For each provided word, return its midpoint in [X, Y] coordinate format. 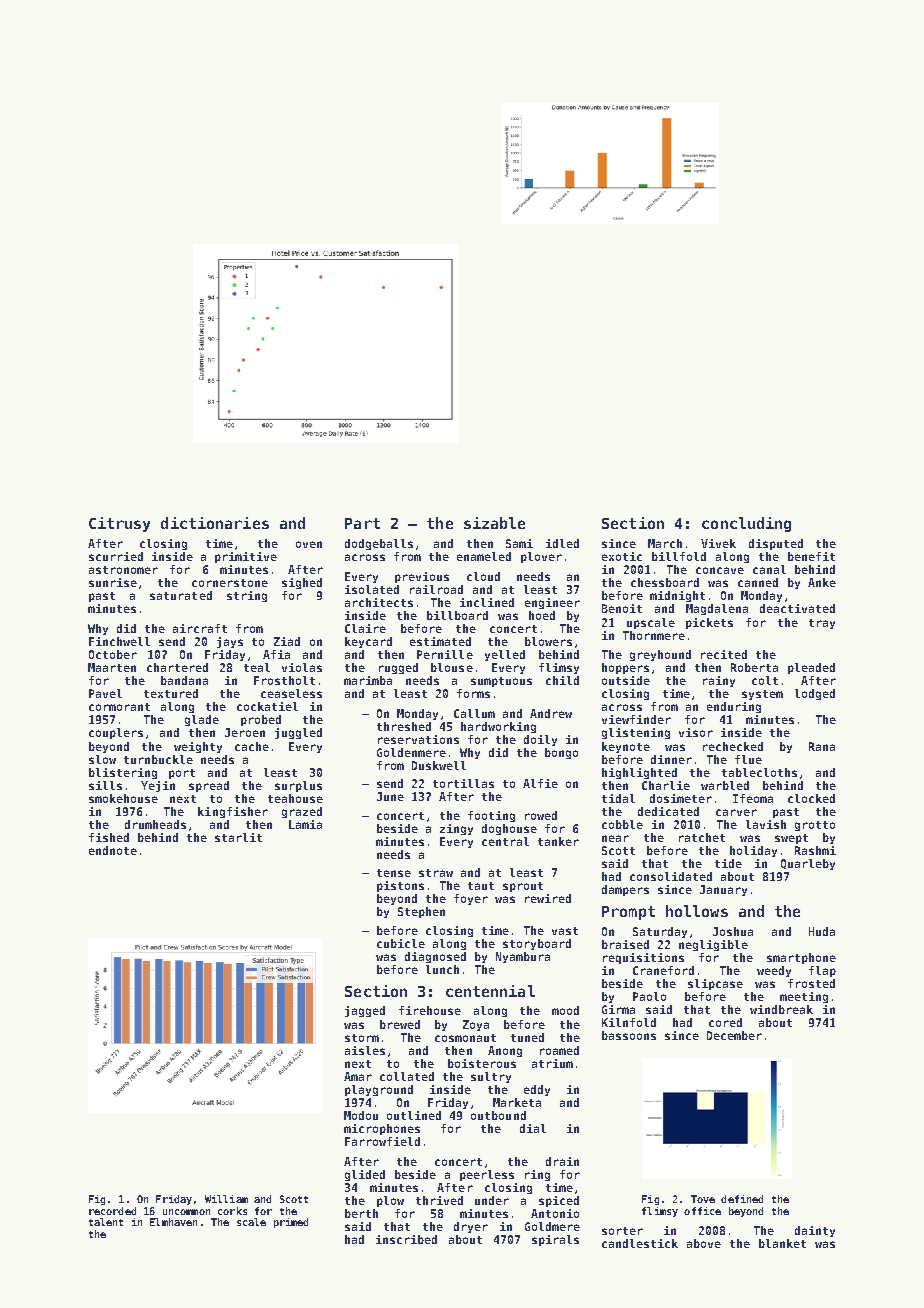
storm [362, 1038]
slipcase [715, 984]
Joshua [733, 931]
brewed [400, 1024]
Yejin [158, 786]
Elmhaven [173, 1222]
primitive [246, 557]
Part [362, 523]
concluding [746, 524]
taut [481, 886]
